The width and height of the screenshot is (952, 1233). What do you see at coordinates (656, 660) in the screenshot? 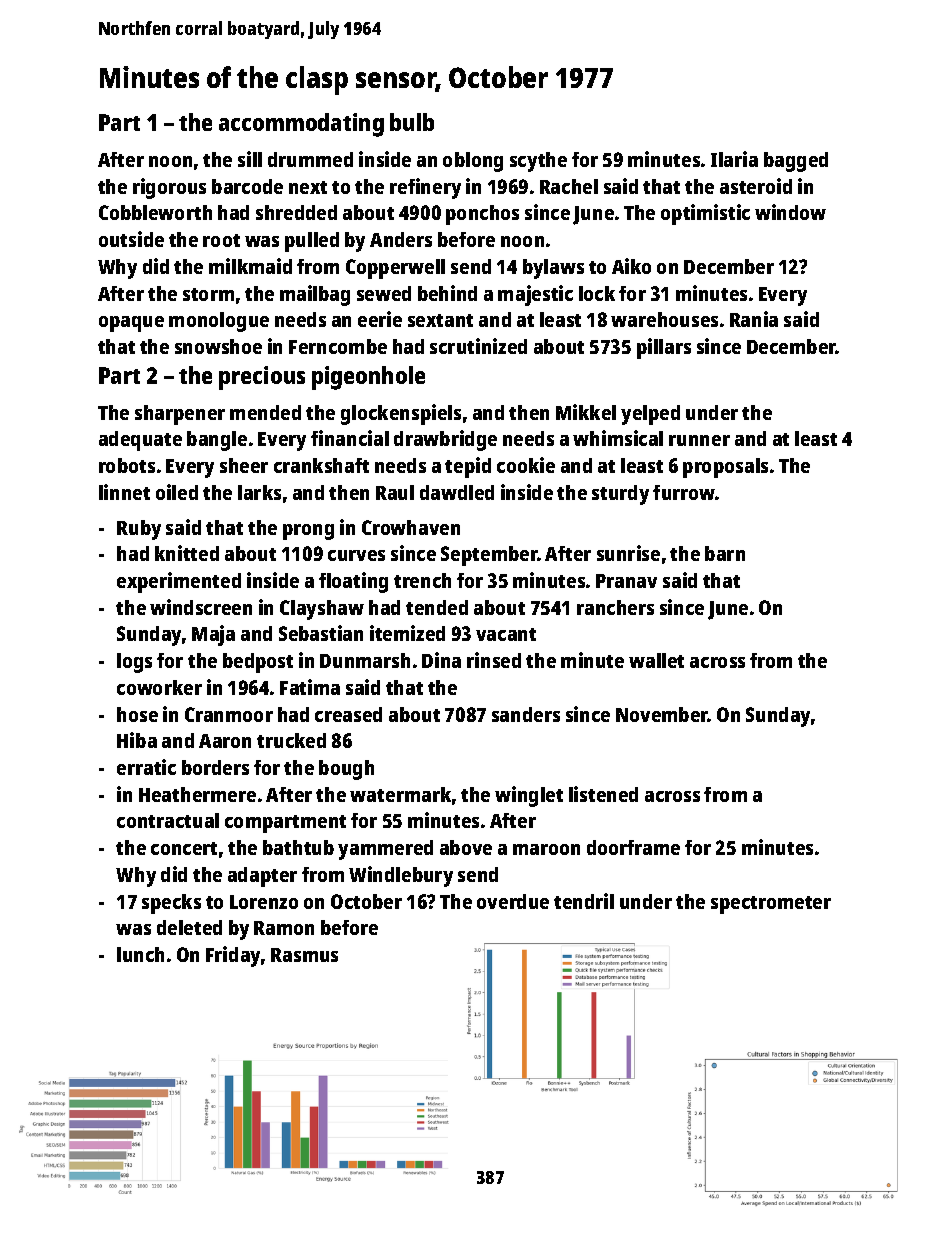
I see `wallet` at bounding box center [656, 660].
